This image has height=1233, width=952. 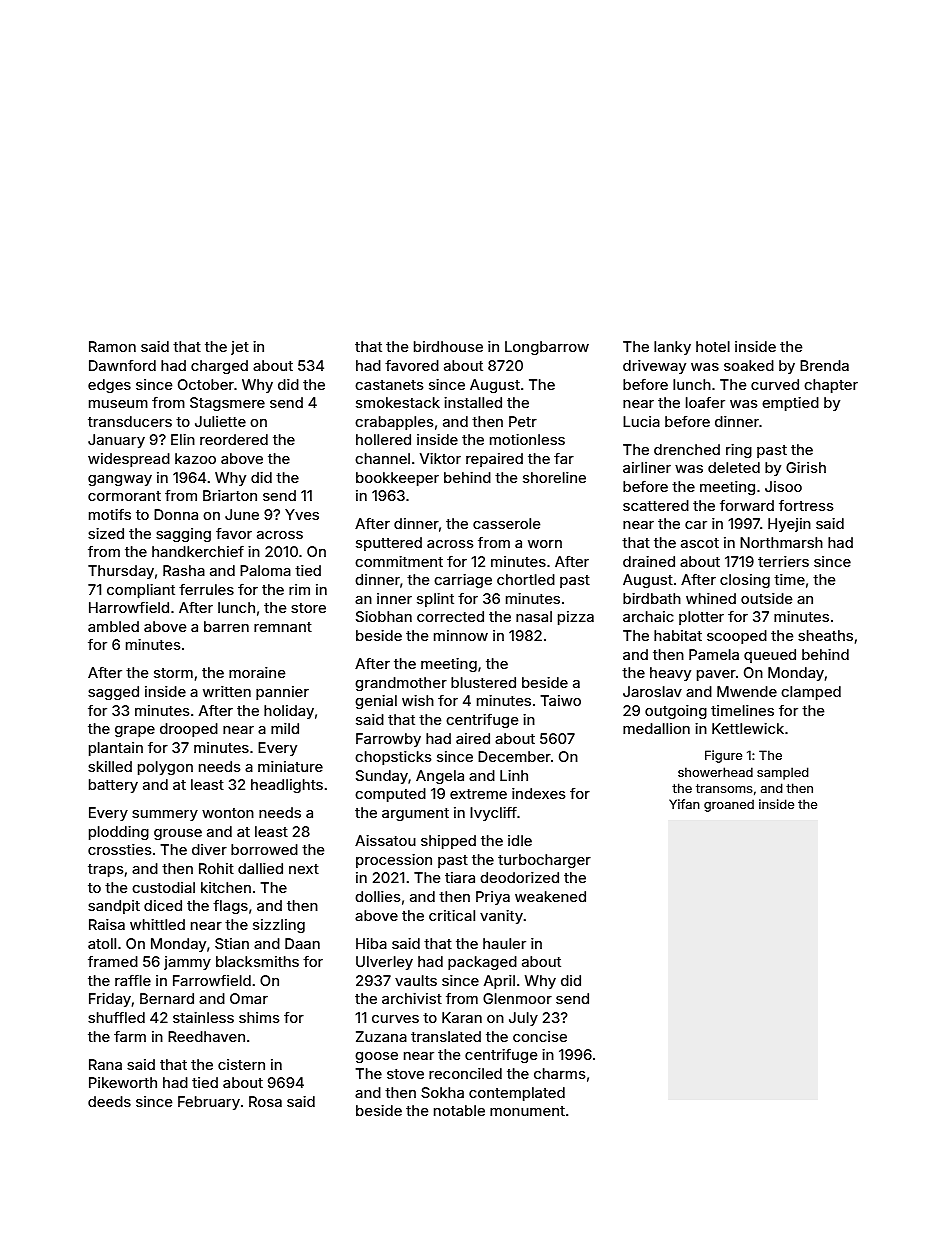 I want to click on April, so click(x=499, y=982).
